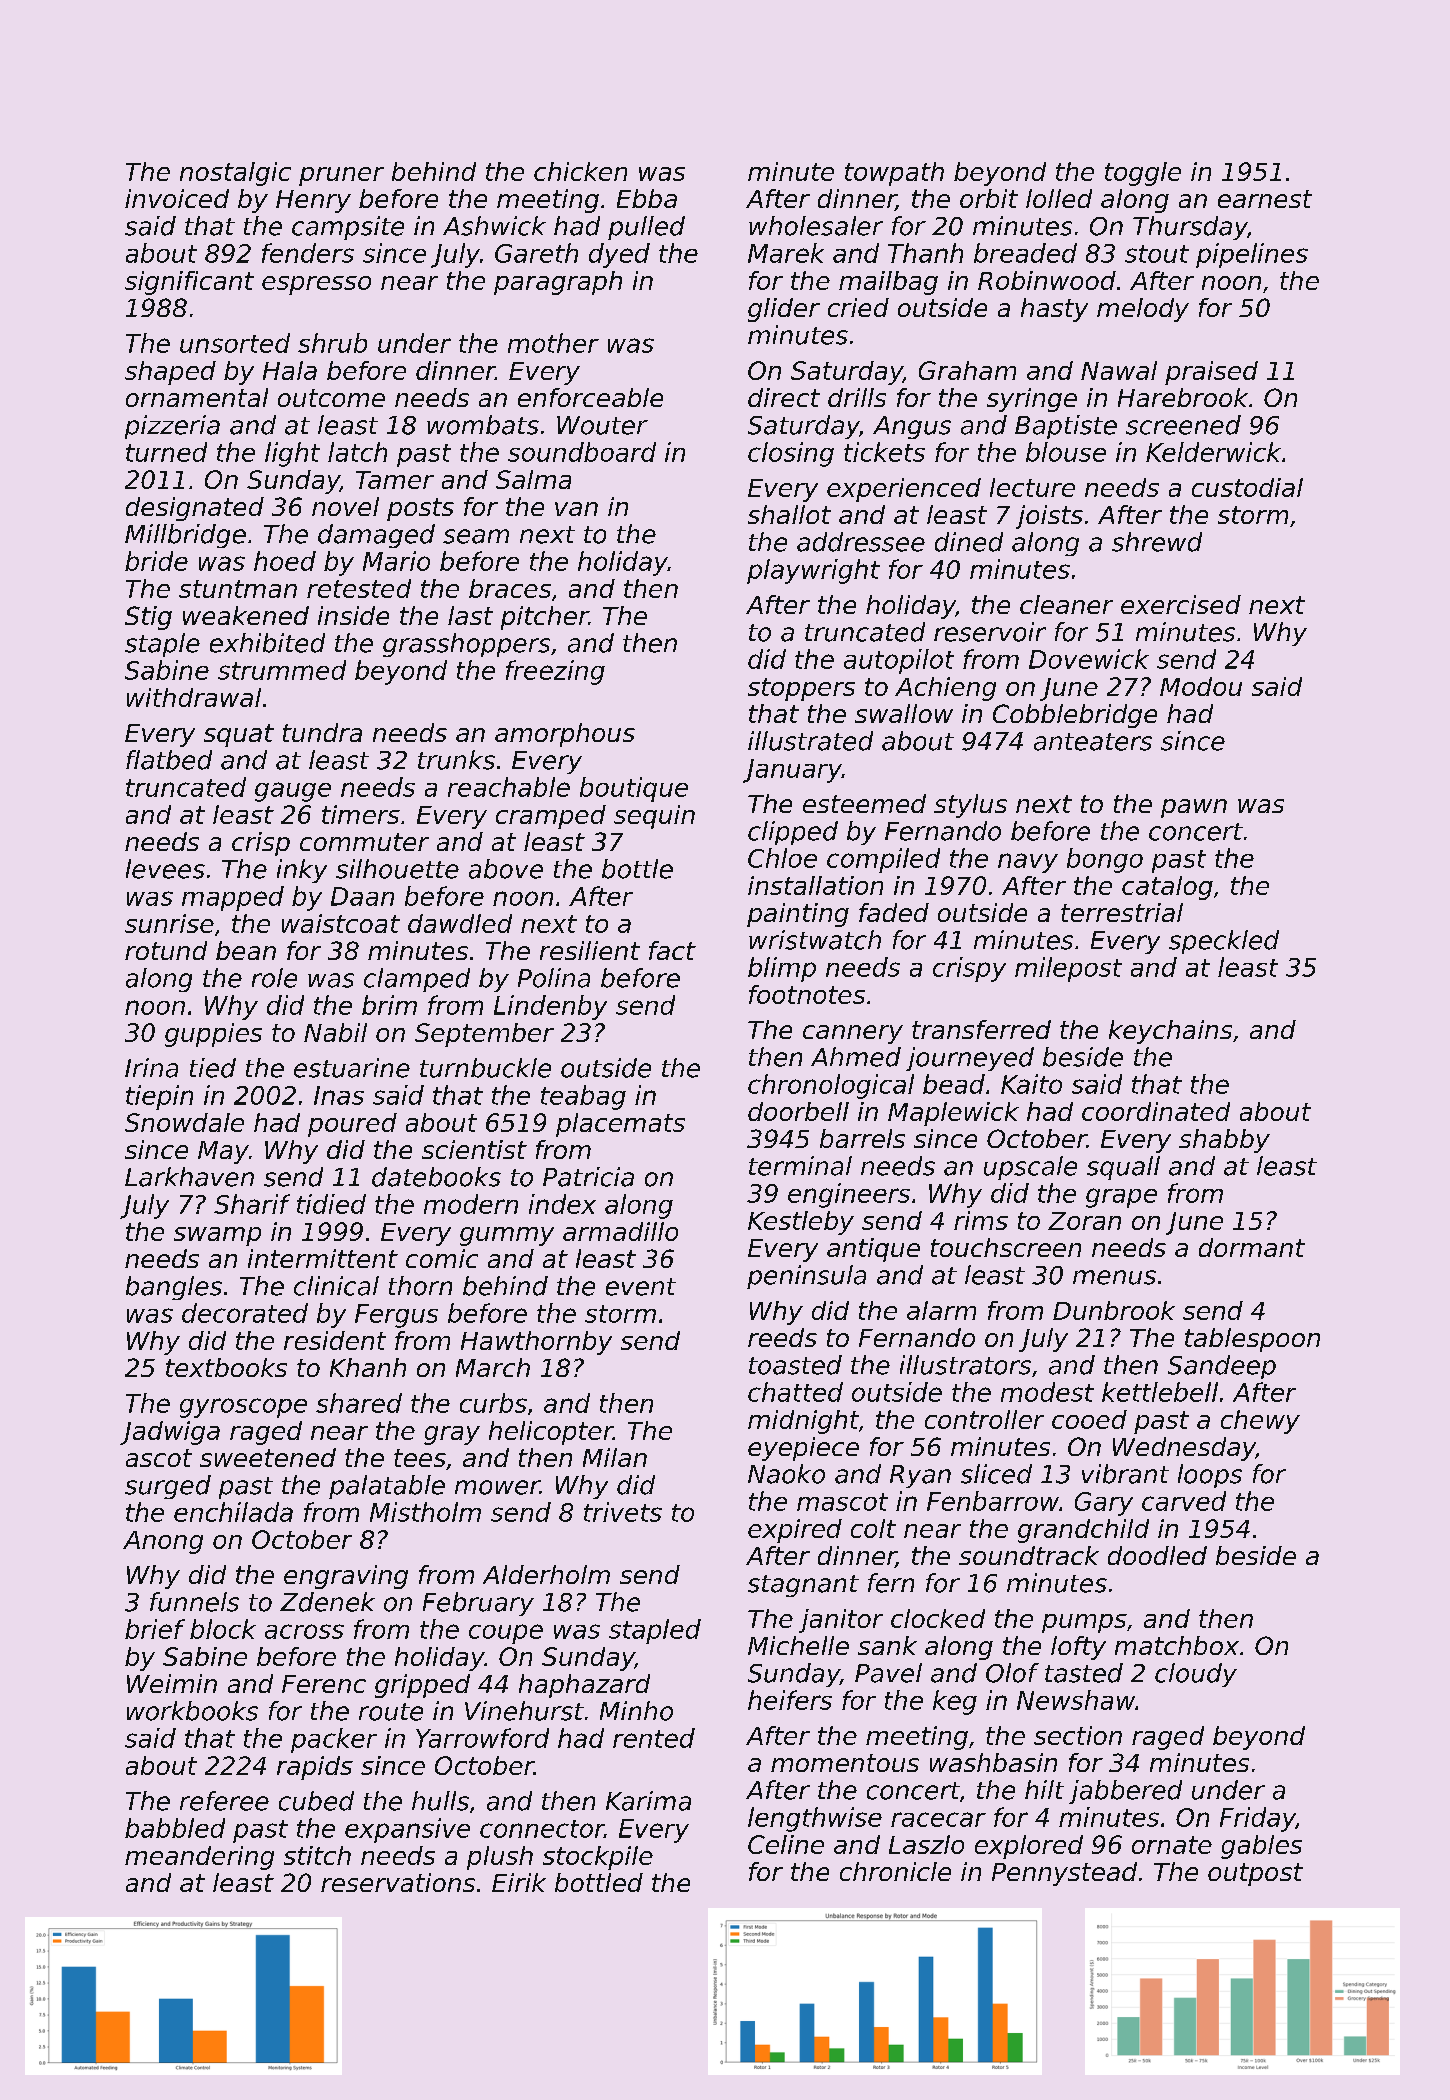  What do you see at coordinates (542, 1829) in the screenshot?
I see `connector` at bounding box center [542, 1829].
